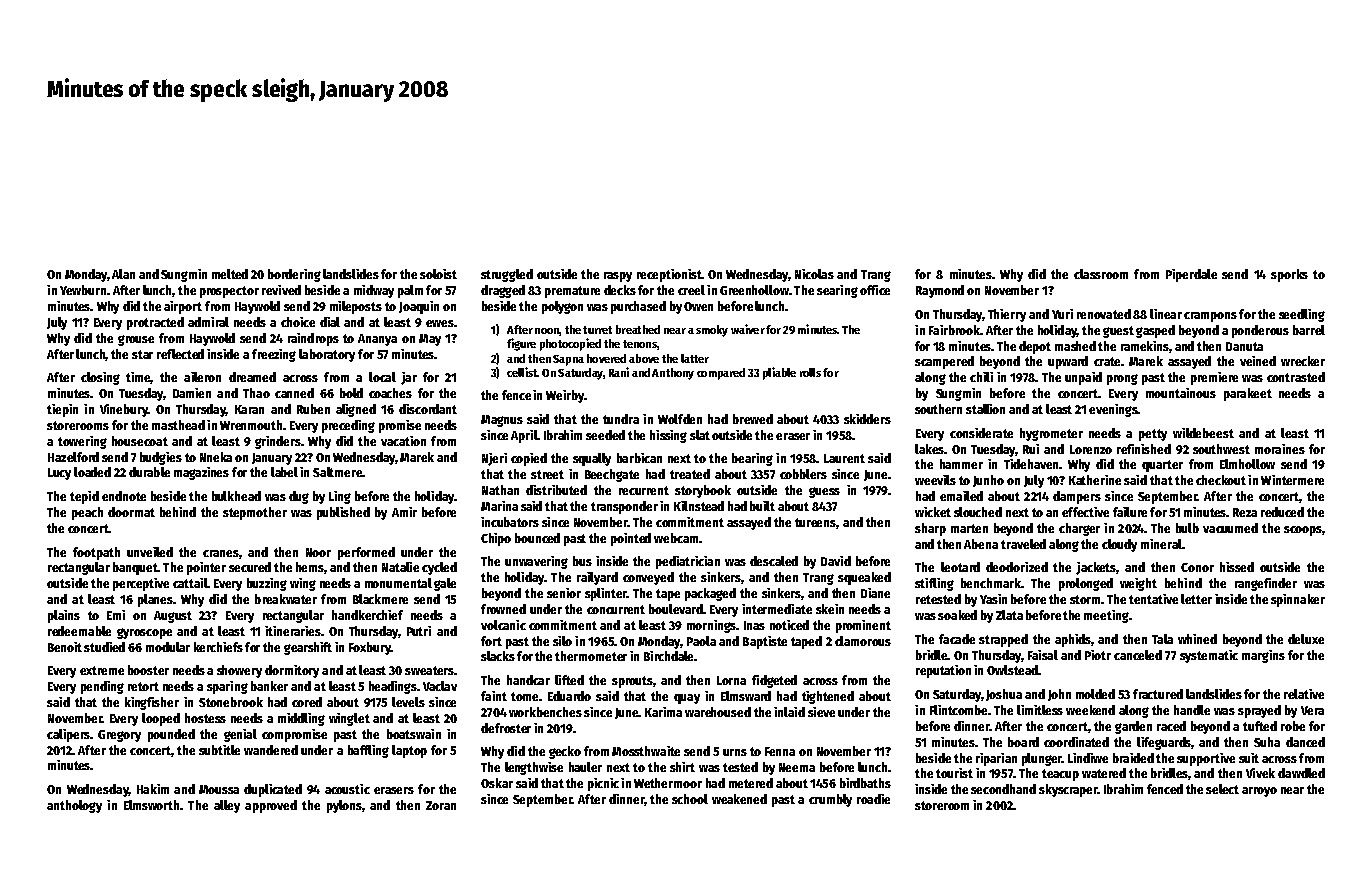  What do you see at coordinates (441, 805) in the page?
I see `Zoran` at bounding box center [441, 805].
